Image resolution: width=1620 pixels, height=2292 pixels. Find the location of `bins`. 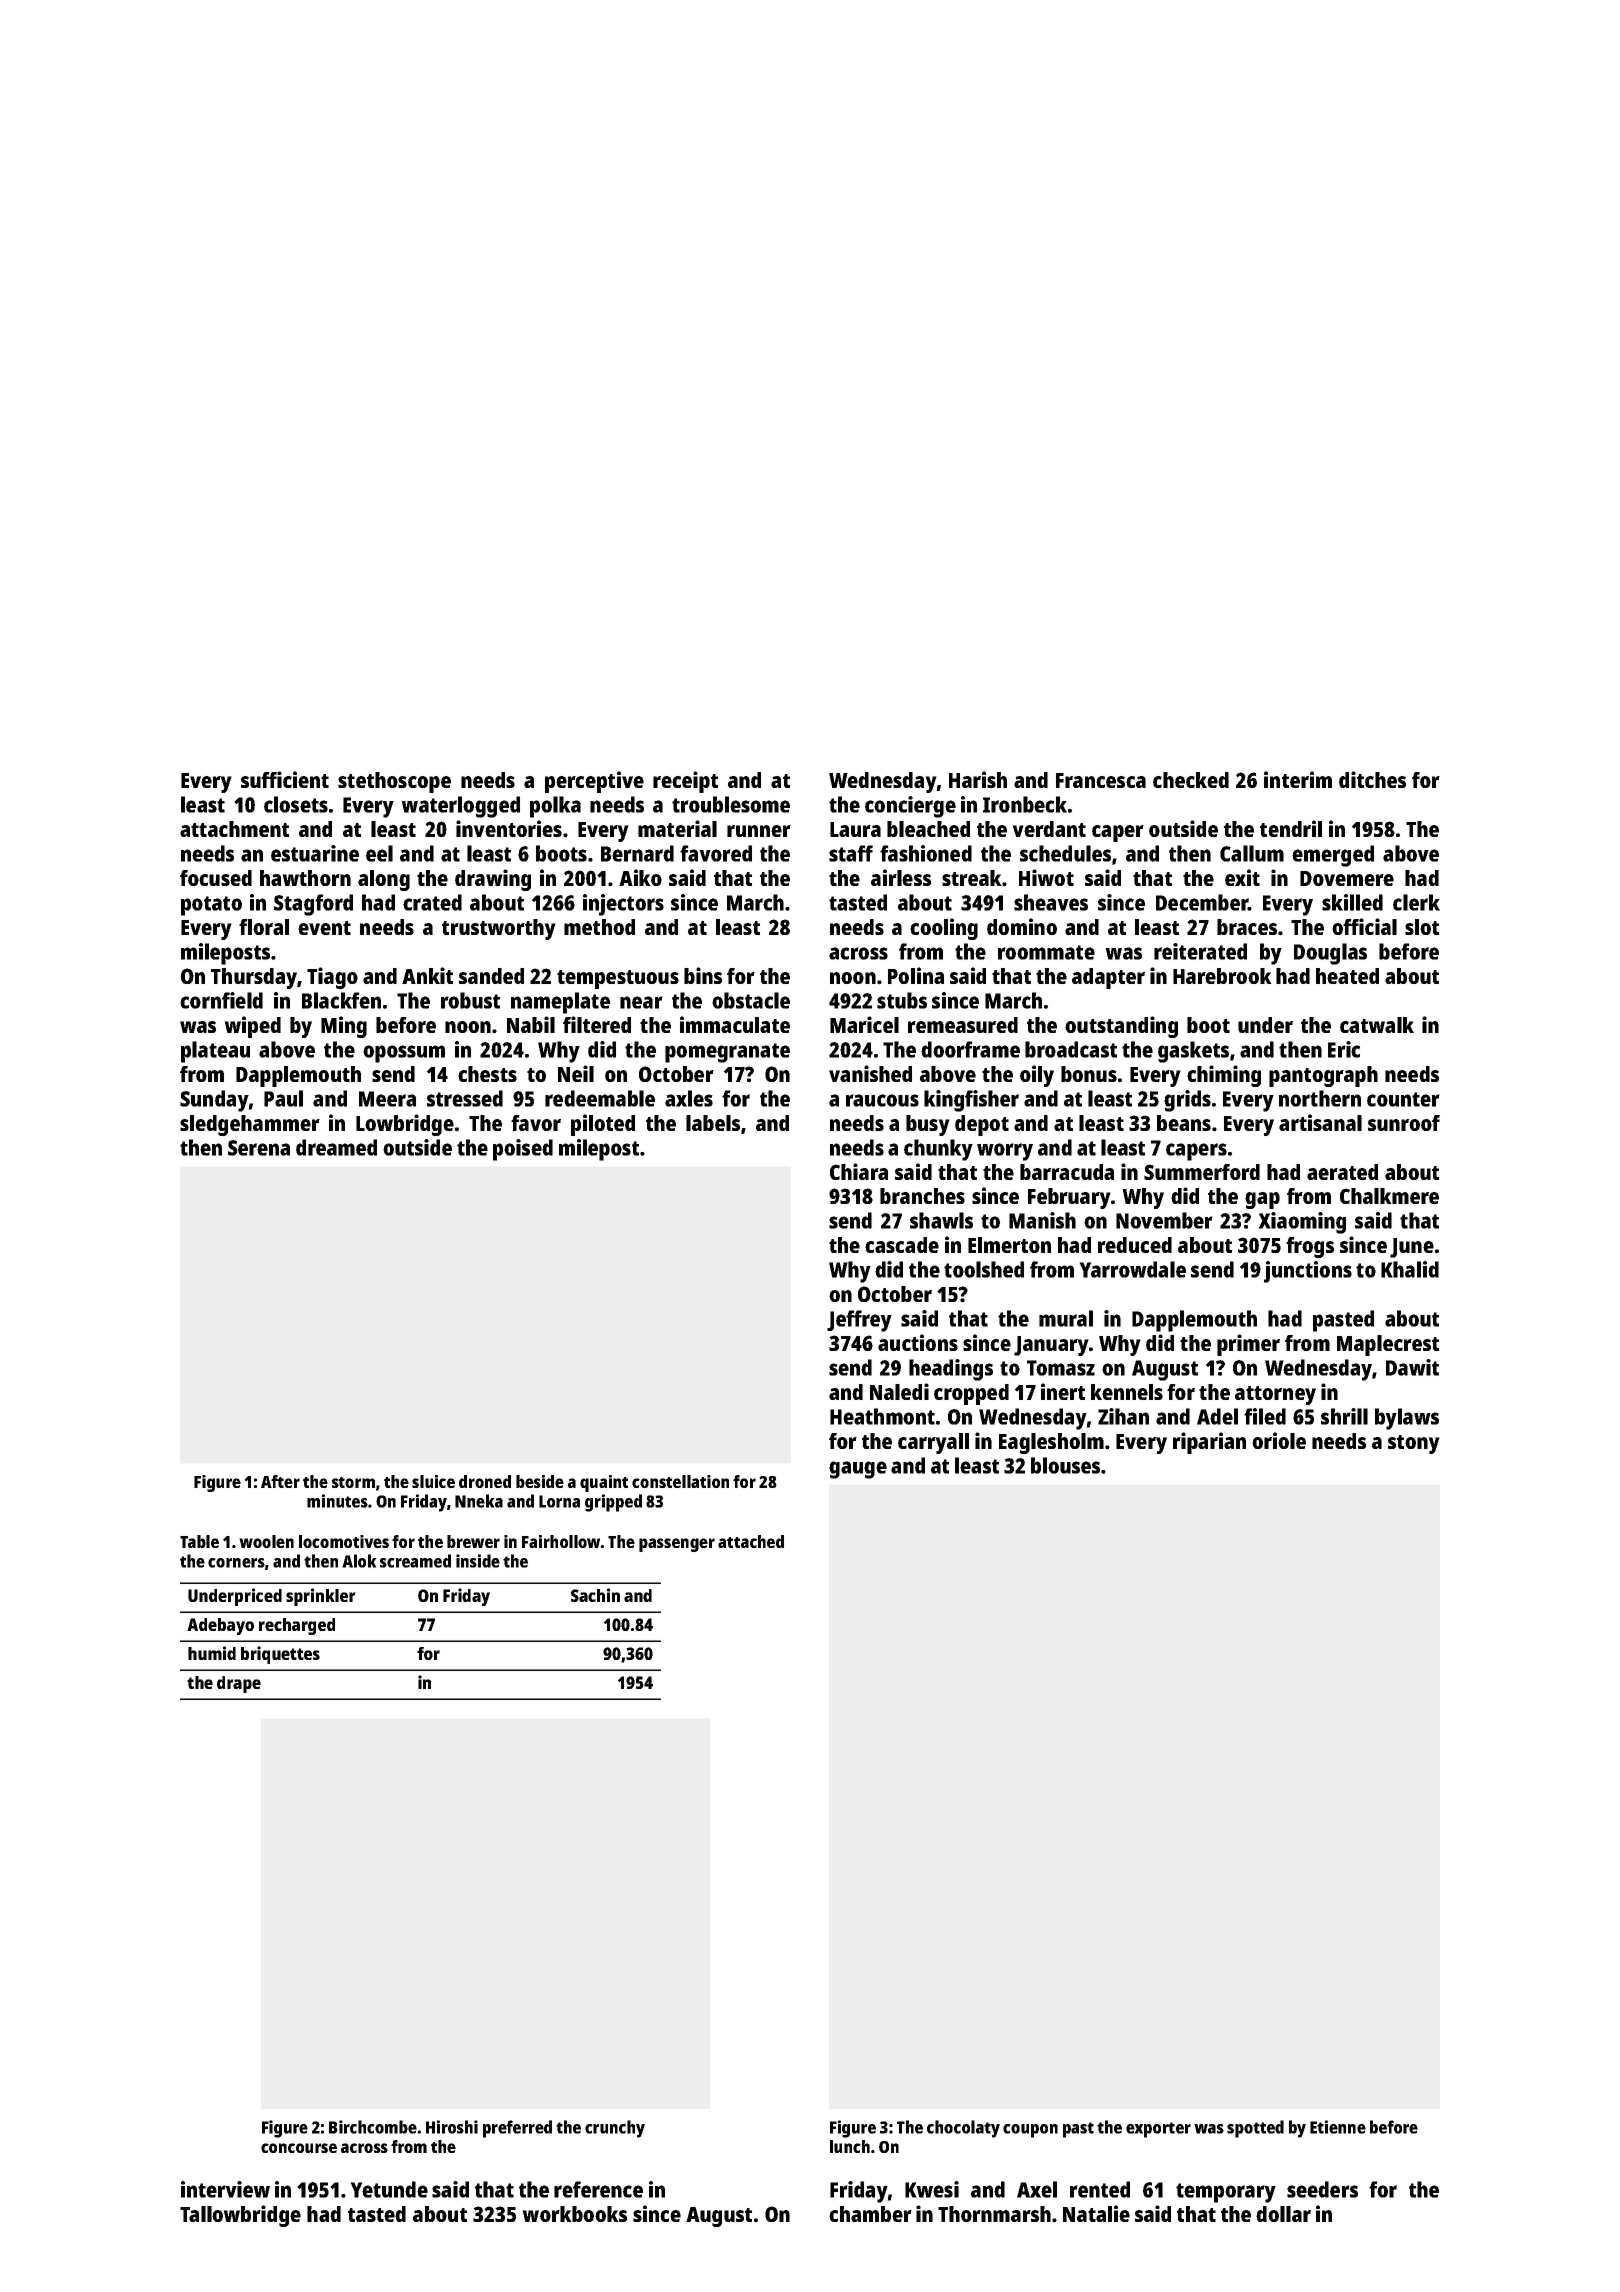

bins is located at coordinates (703, 975).
